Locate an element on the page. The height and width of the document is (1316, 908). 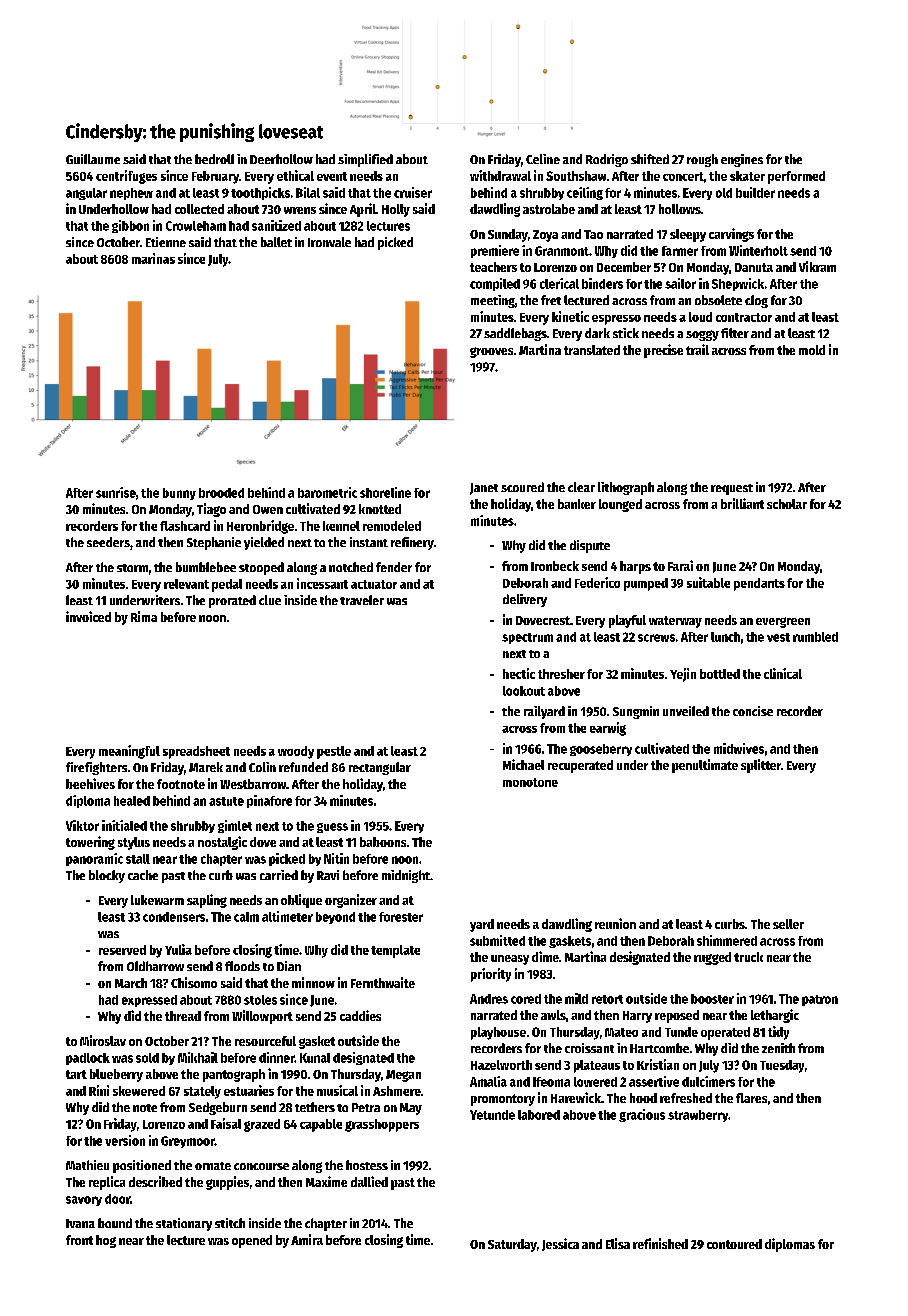
trail is located at coordinates (697, 349).
